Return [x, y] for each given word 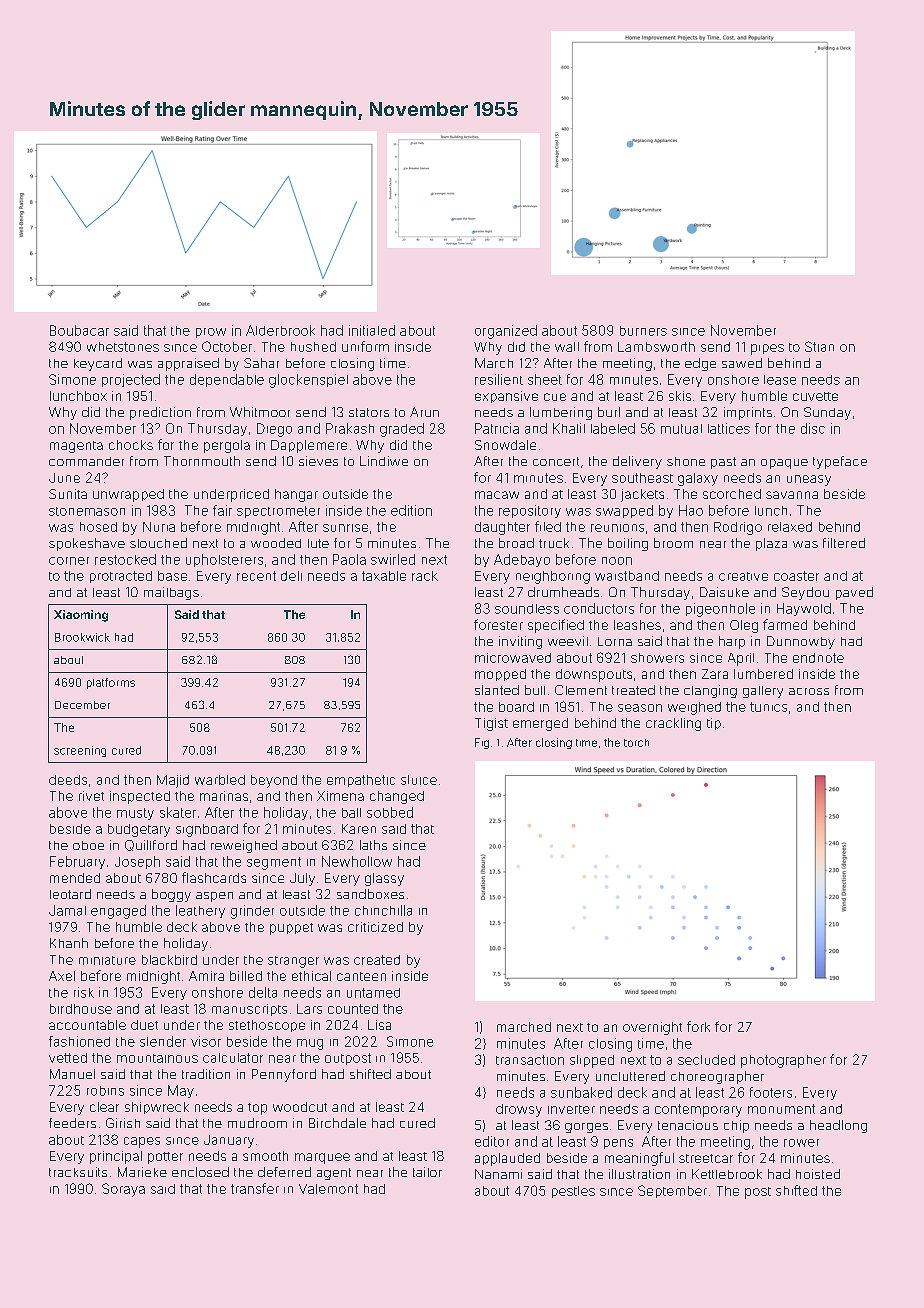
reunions [617, 528]
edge [700, 364]
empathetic [361, 781]
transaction [530, 1060]
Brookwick [82, 637]
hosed [98, 527]
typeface [840, 462]
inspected [140, 797]
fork [698, 1026]
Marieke [142, 1172]
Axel [62, 976]
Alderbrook [280, 330]
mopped [500, 675]
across [809, 691]
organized [506, 332]
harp [732, 642]
